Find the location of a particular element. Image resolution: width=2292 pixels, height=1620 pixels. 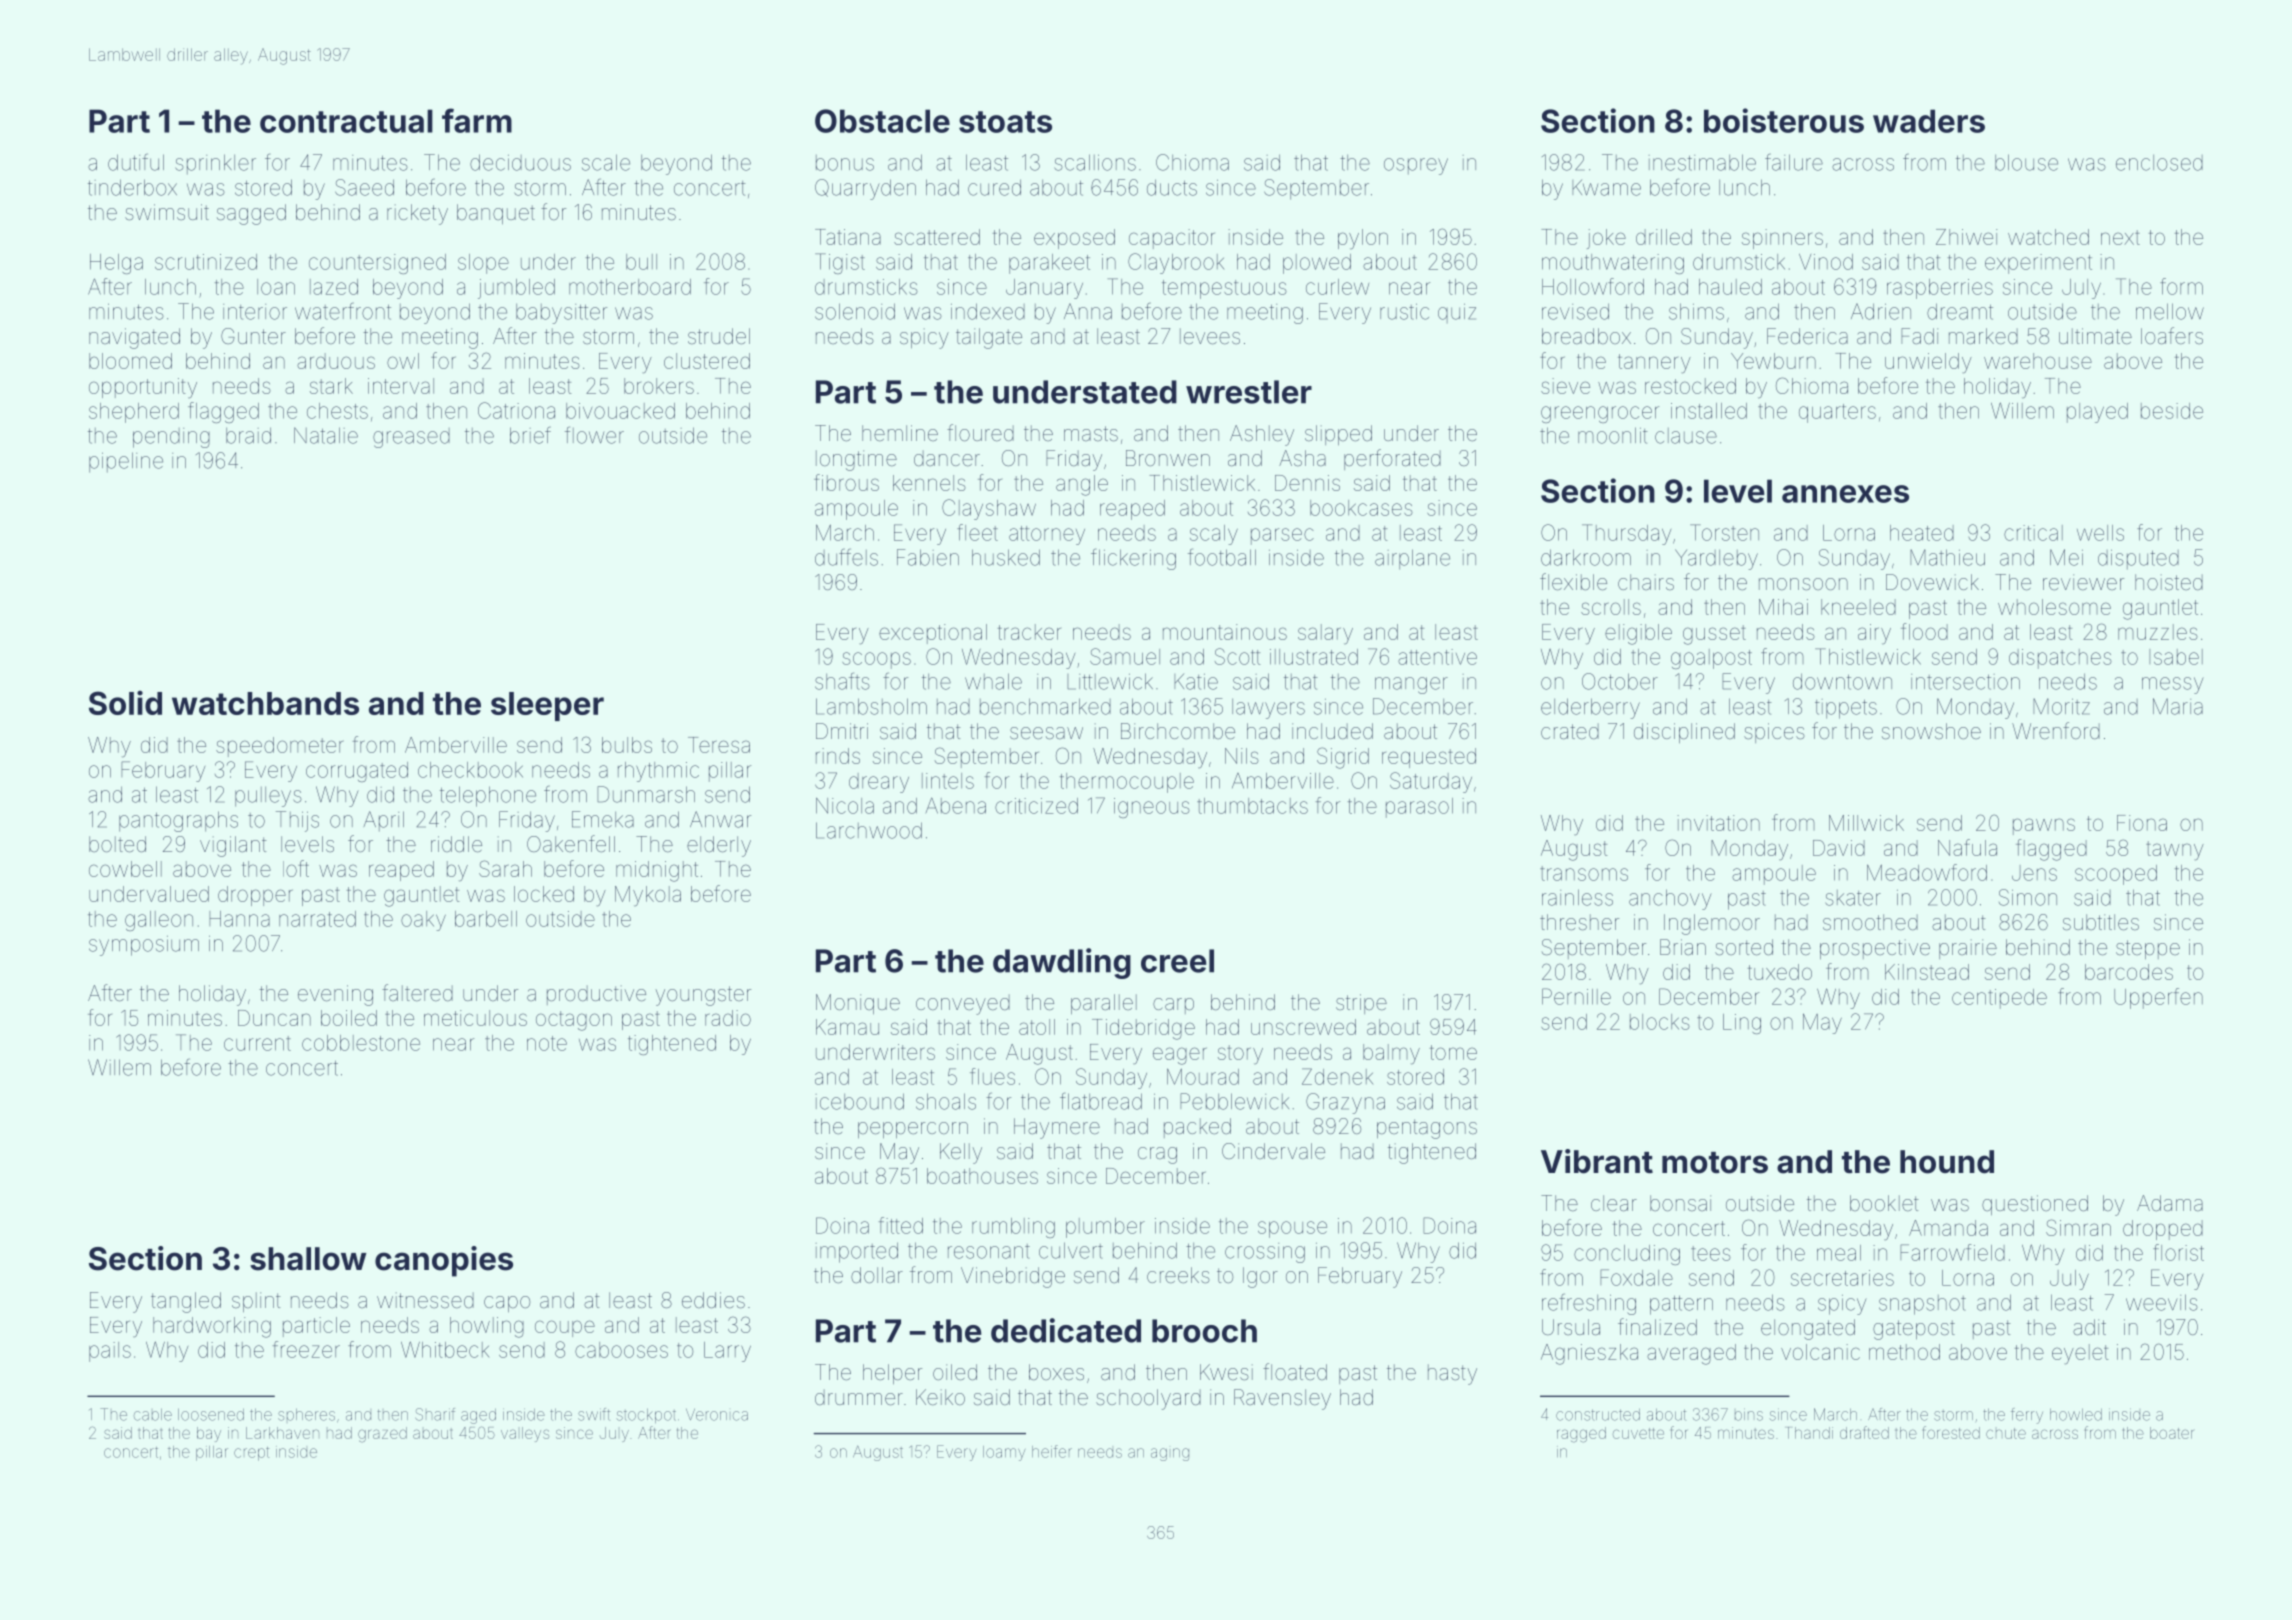

jumbled is located at coordinates (516, 289).
